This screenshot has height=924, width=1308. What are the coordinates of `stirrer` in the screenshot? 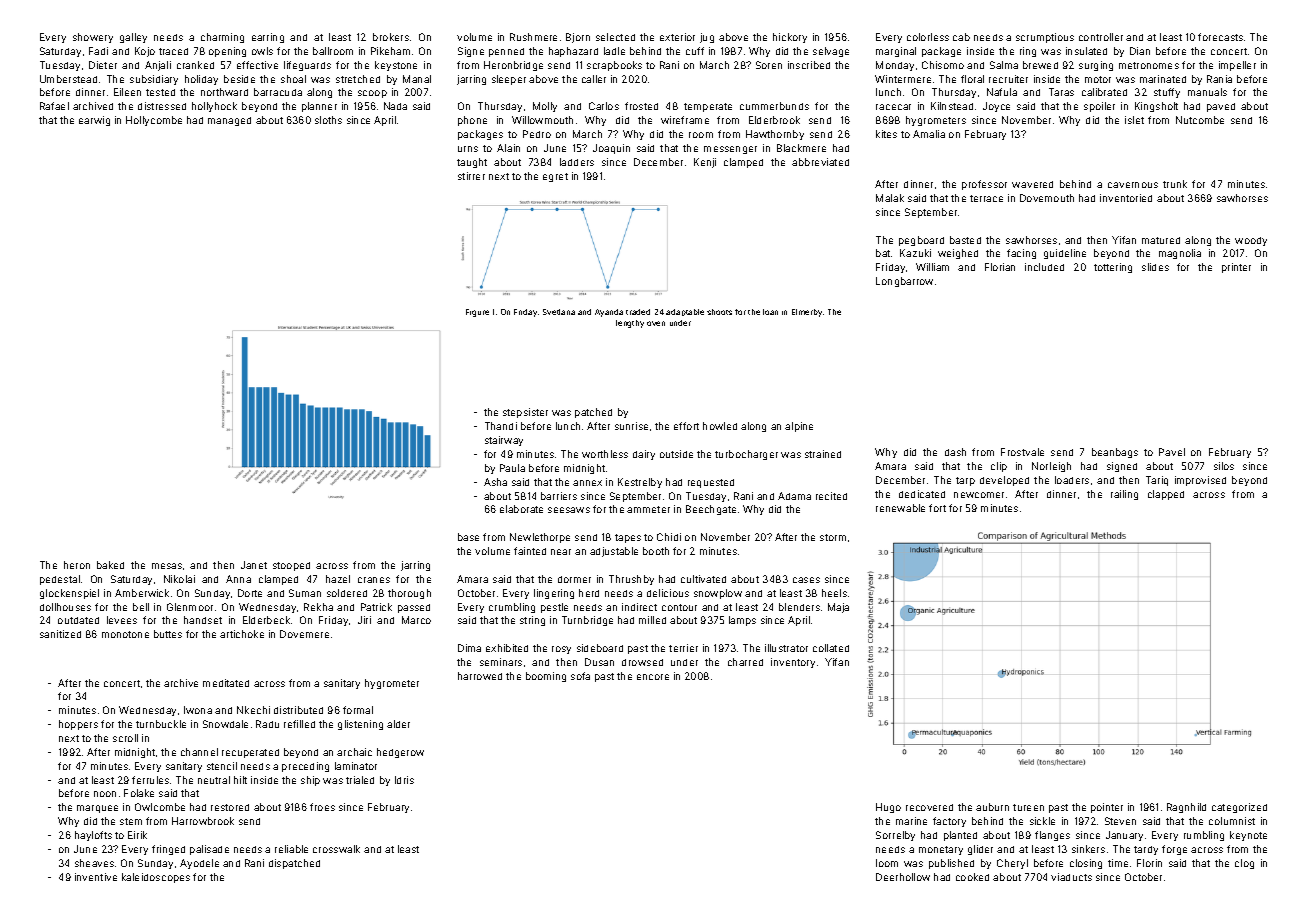 It's located at (471, 176).
